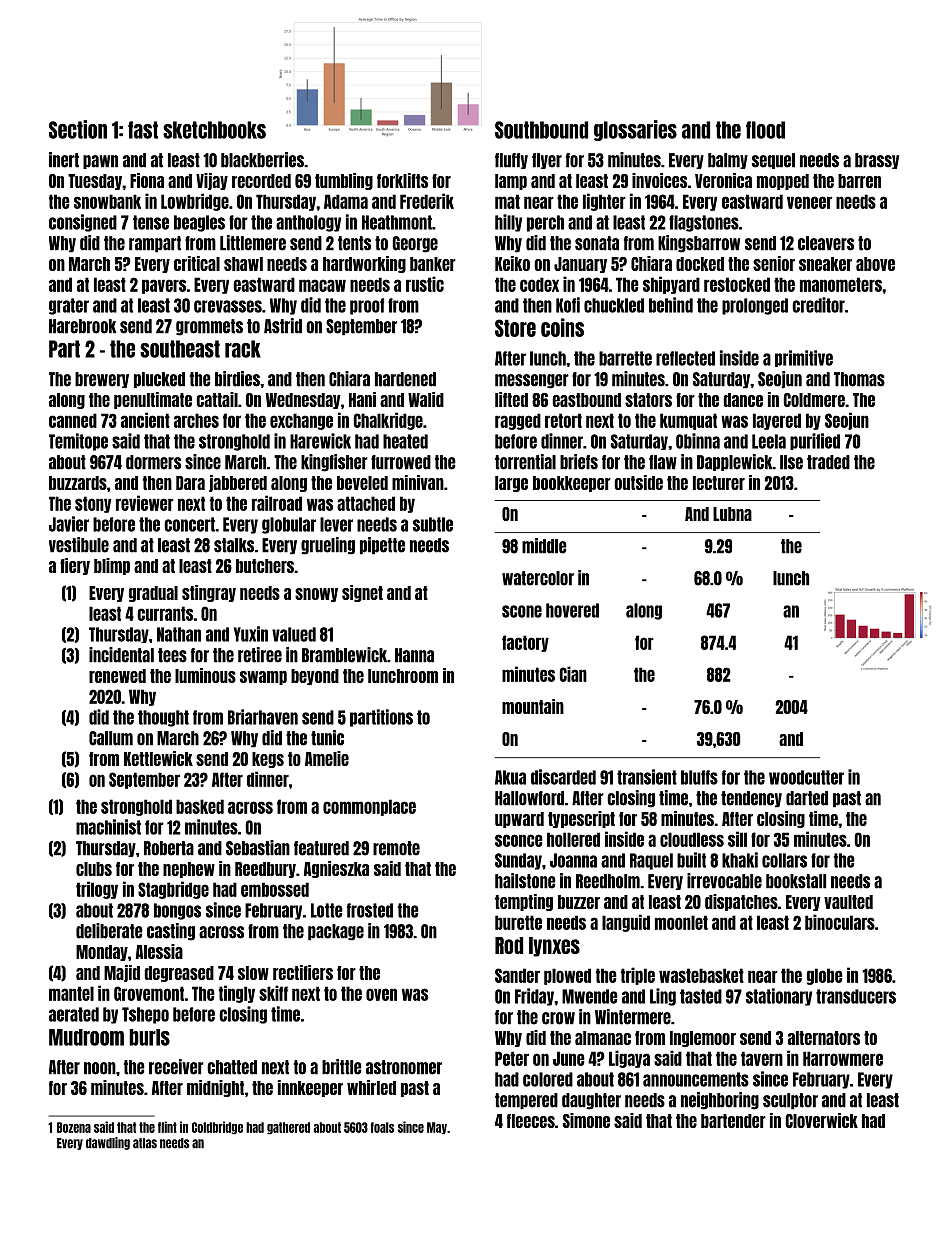  What do you see at coordinates (382, 1127) in the image?
I see `foals` at bounding box center [382, 1127].
